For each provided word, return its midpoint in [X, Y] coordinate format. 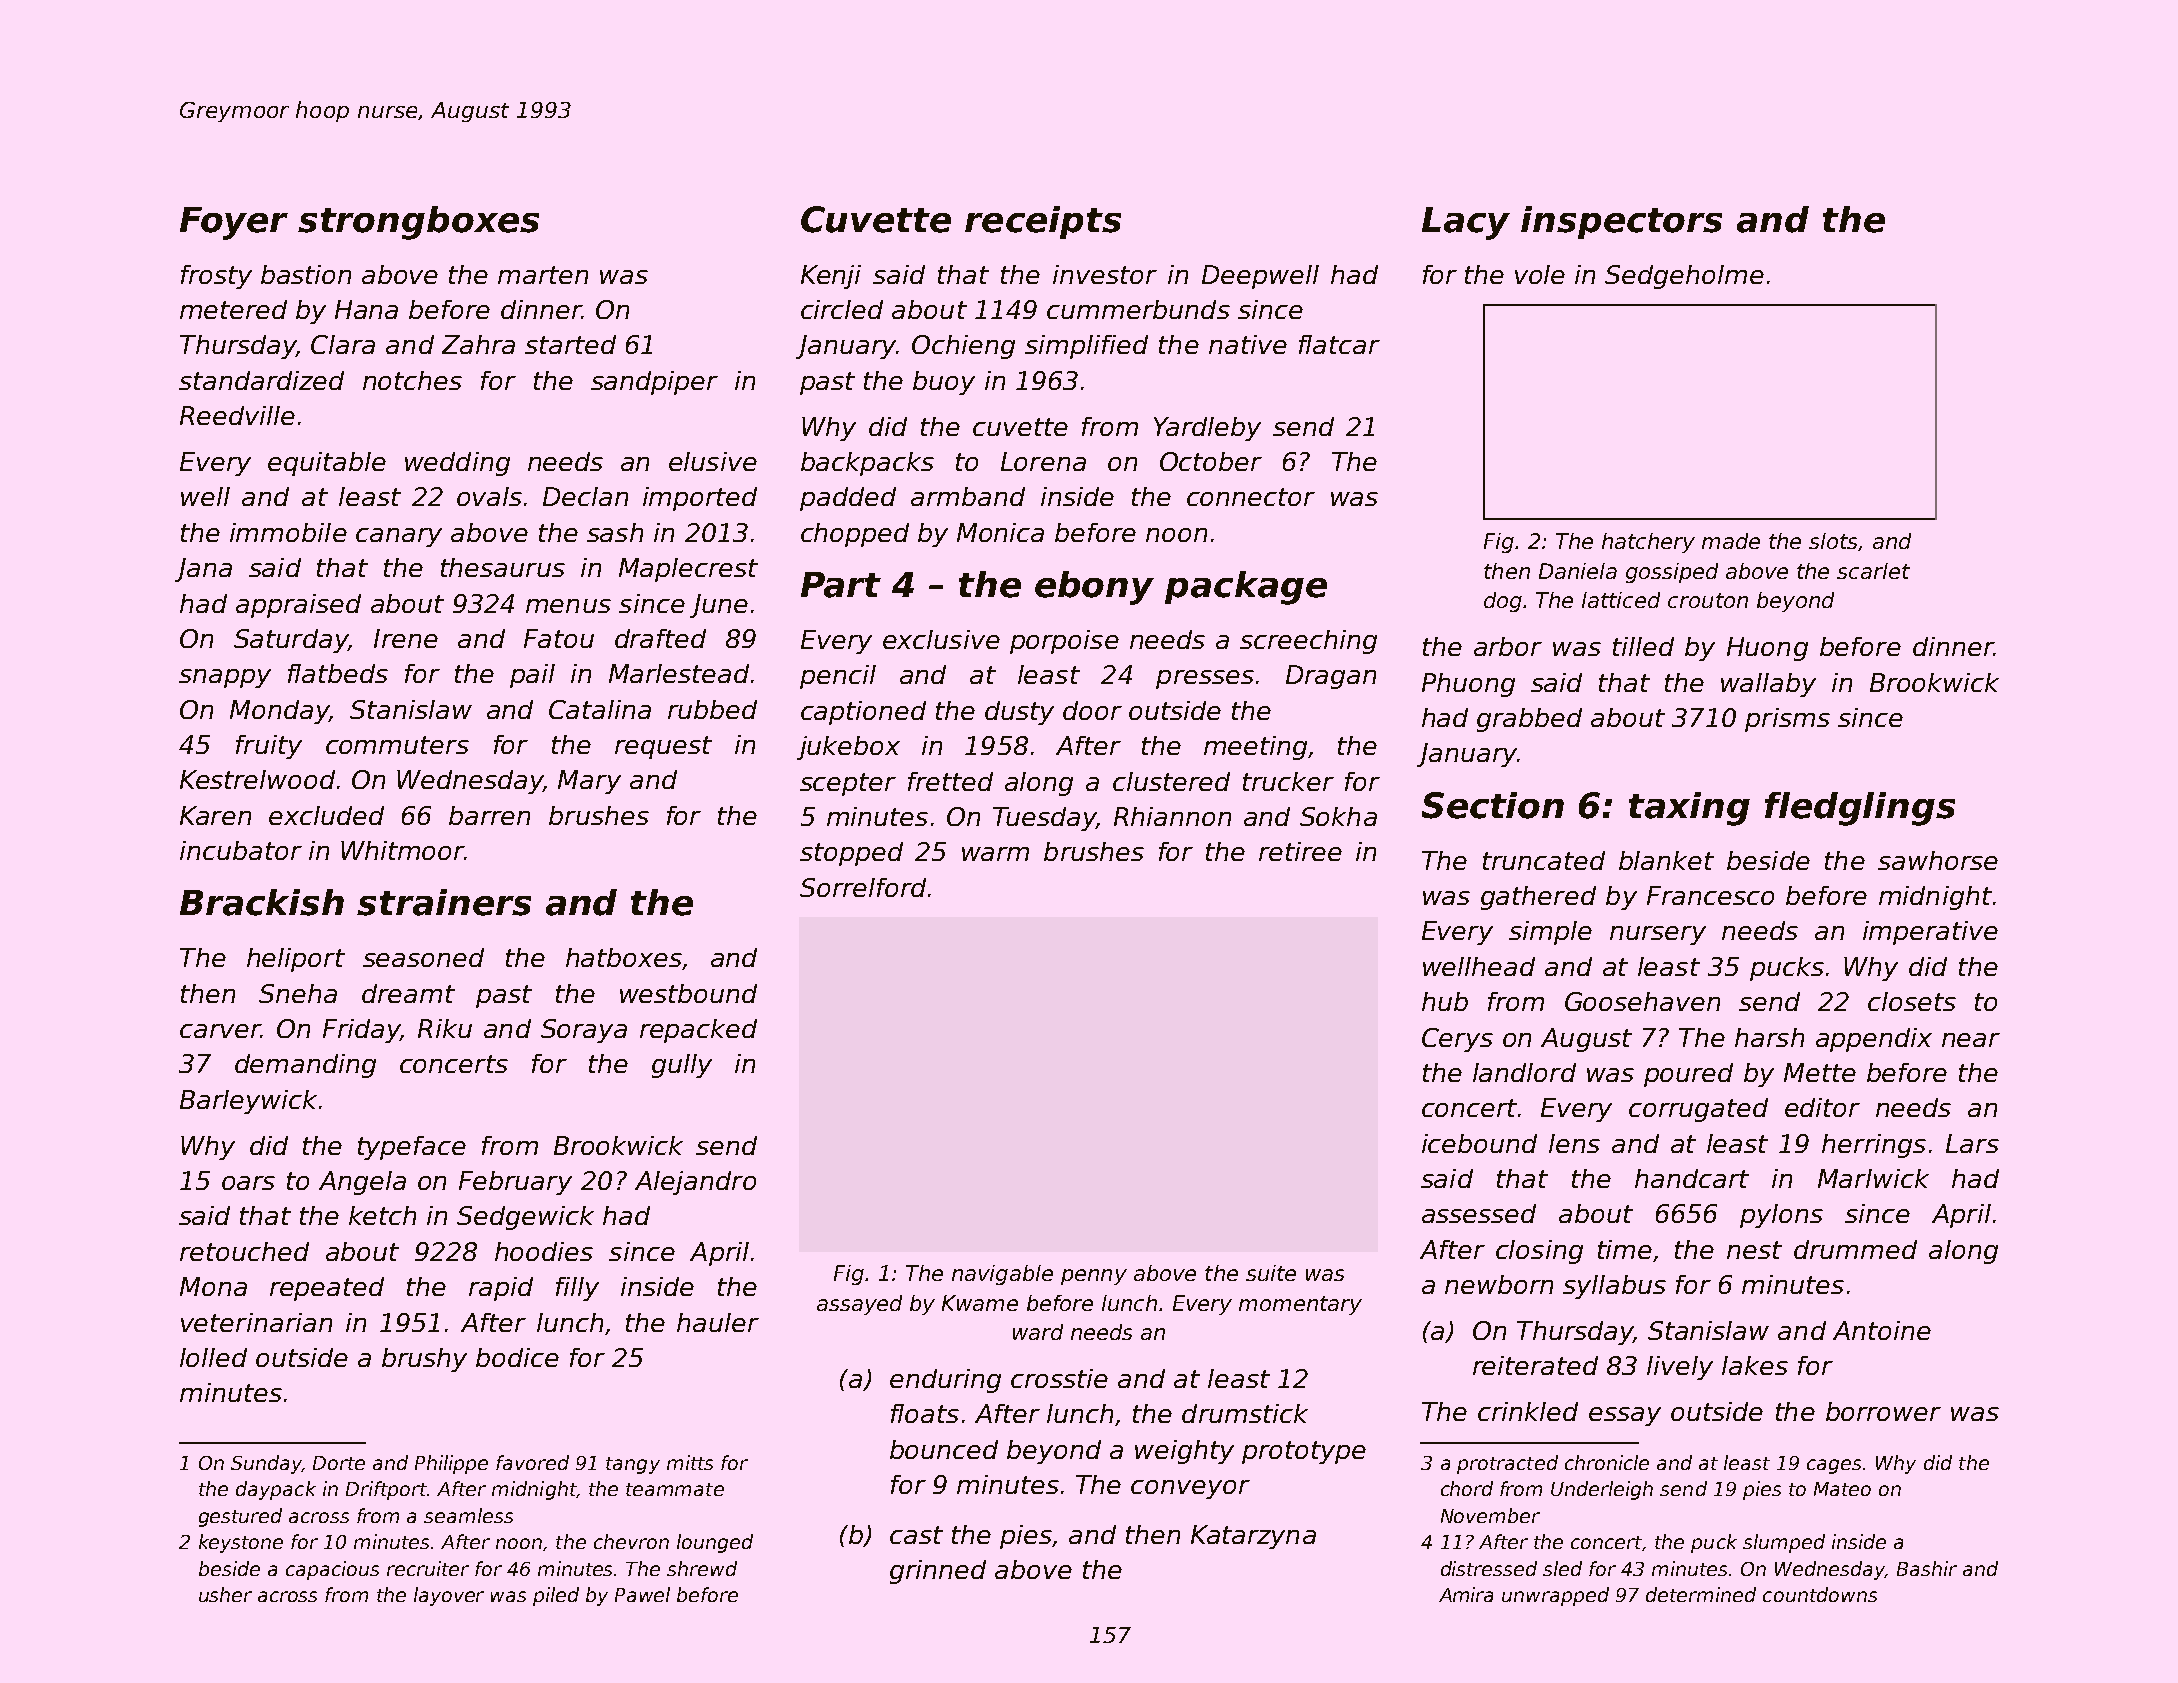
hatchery [1648, 543]
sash [615, 532]
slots [1833, 541]
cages [1834, 1466]
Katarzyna [1253, 1537]
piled [556, 1596]
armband [968, 496]
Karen [215, 815]
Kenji [831, 277]
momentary [1300, 1305]
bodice [517, 1357]
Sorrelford [863, 887]
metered [233, 309]
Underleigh [1602, 1490]
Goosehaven [1642, 1001]
